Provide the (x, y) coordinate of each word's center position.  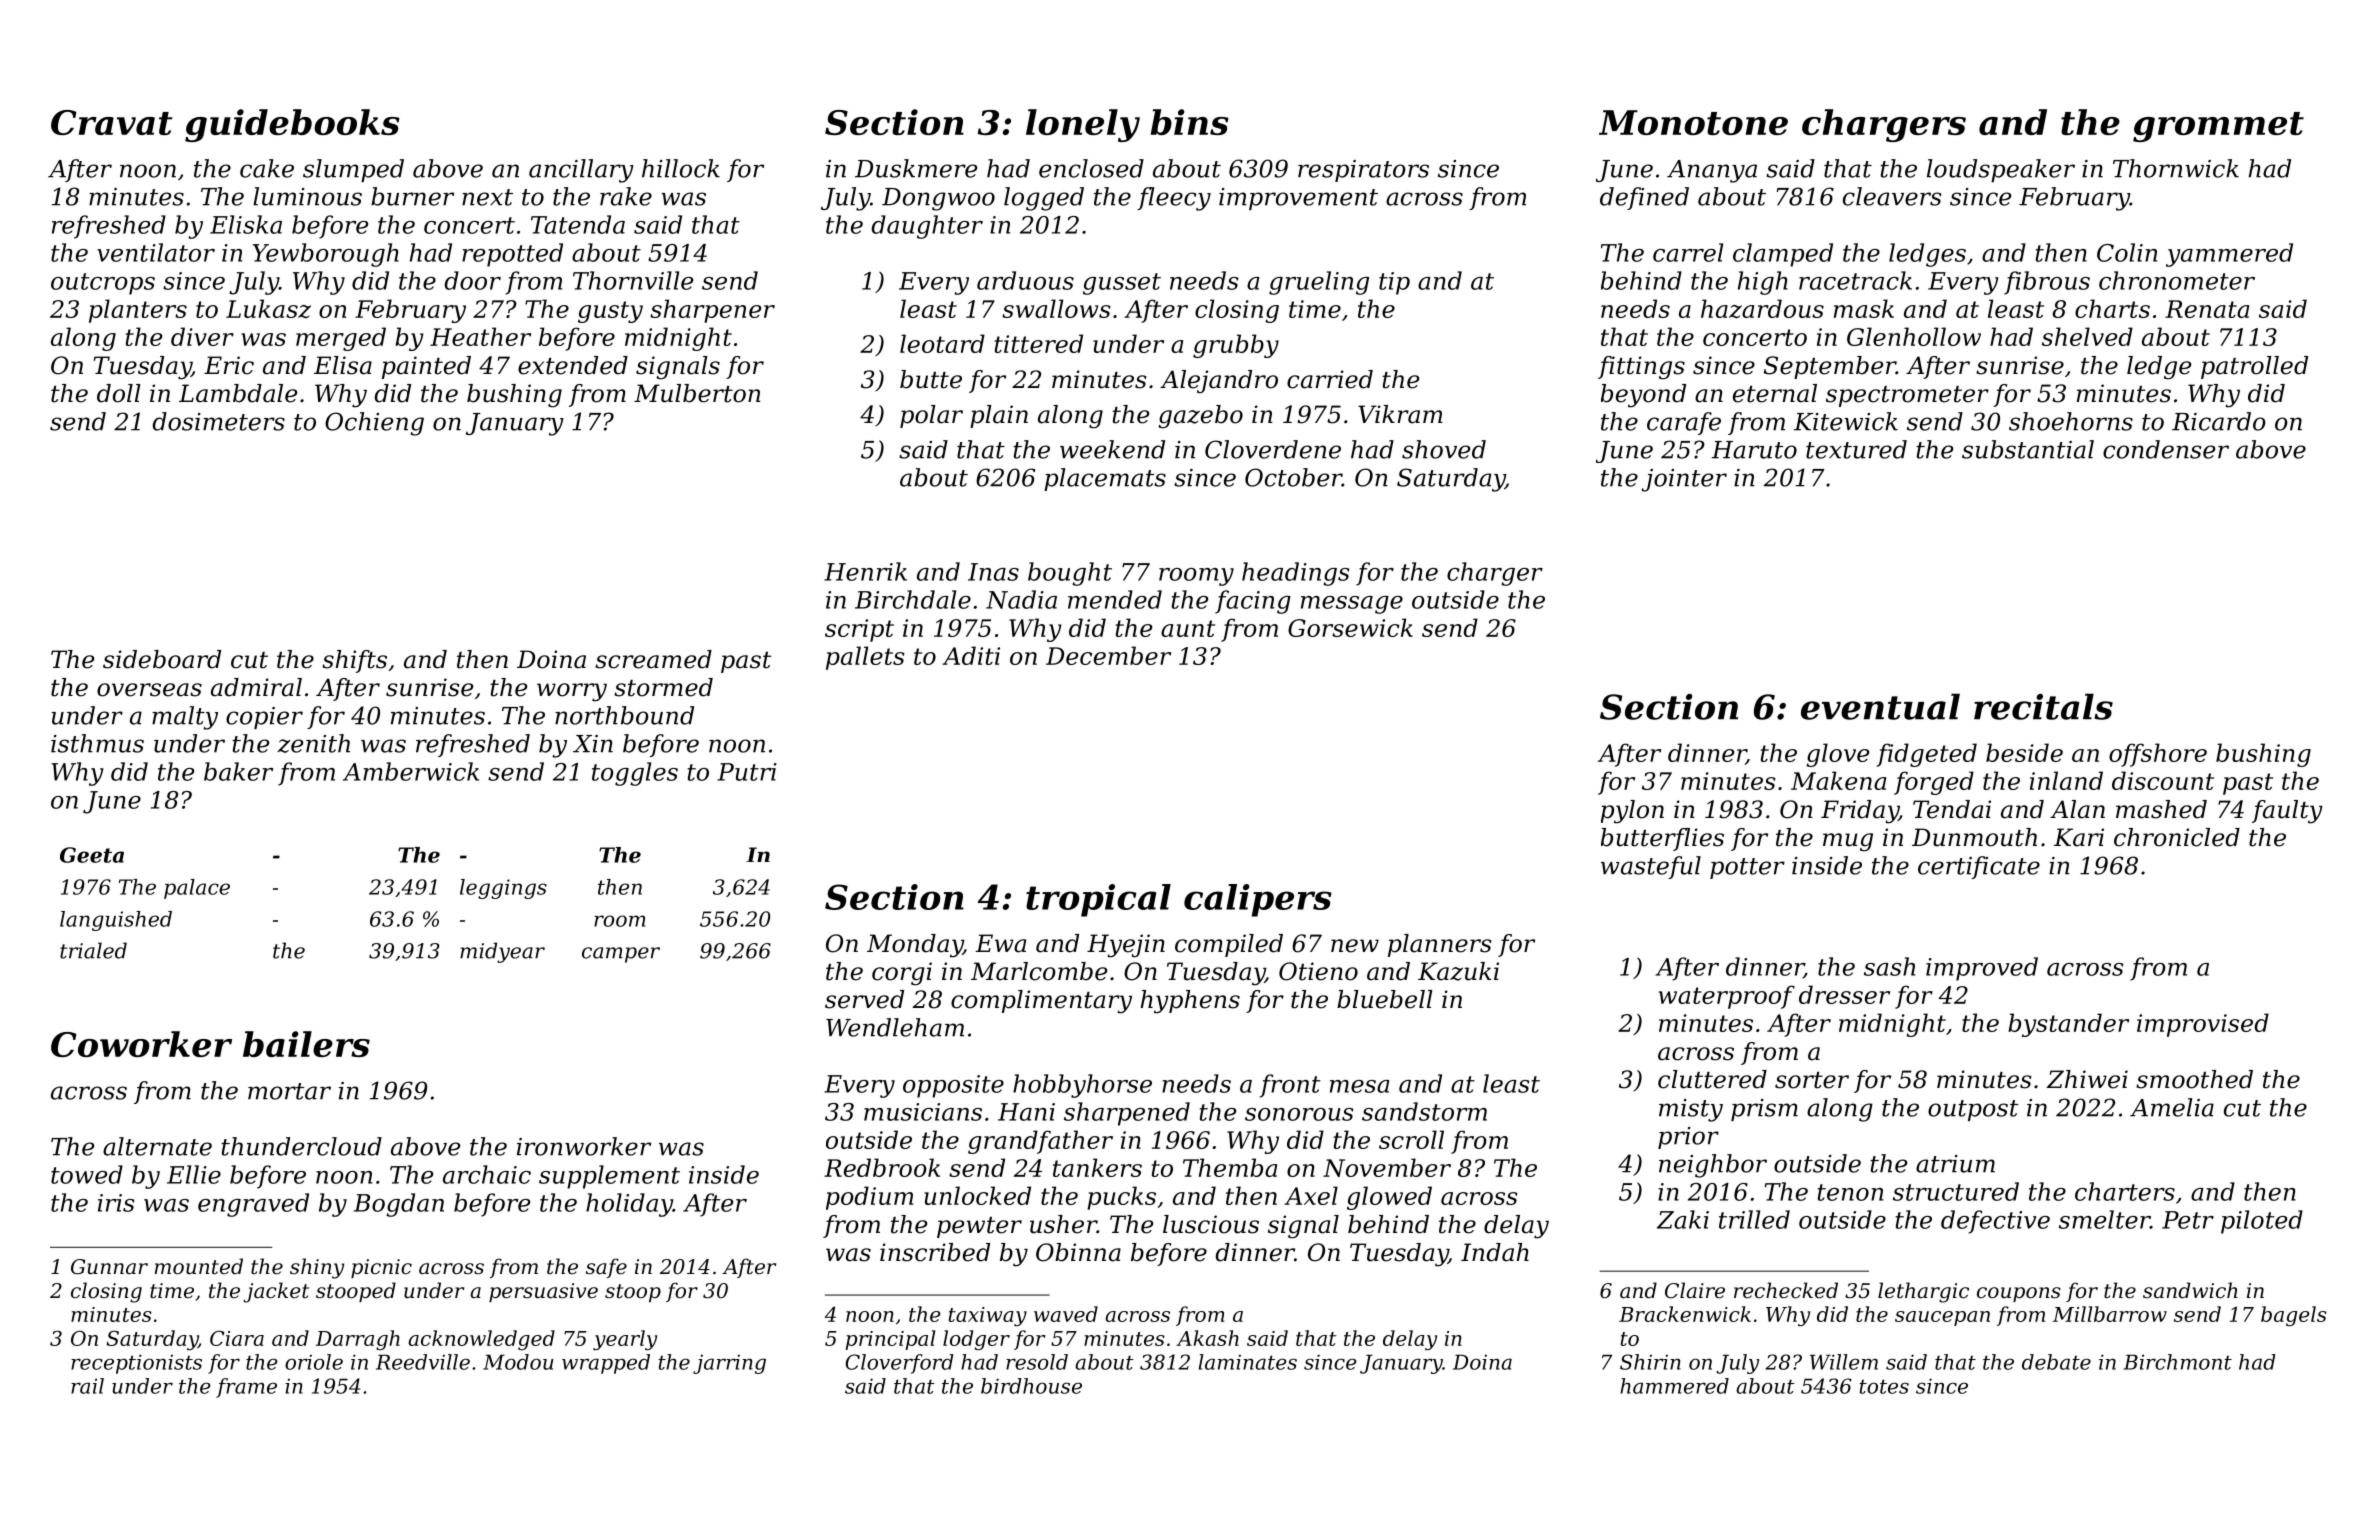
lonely (1083, 125)
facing (1253, 602)
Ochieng (374, 424)
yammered (2229, 255)
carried (1330, 379)
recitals (2043, 706)
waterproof (1727, 997)
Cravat (112, 122)
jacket (276, 1292)
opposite (953, 1086)
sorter (1812, 1080)
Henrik (865, 571)
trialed (93, 950)
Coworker (141, 1044)
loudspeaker (2001, 170)
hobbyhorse (1082, 1086)
